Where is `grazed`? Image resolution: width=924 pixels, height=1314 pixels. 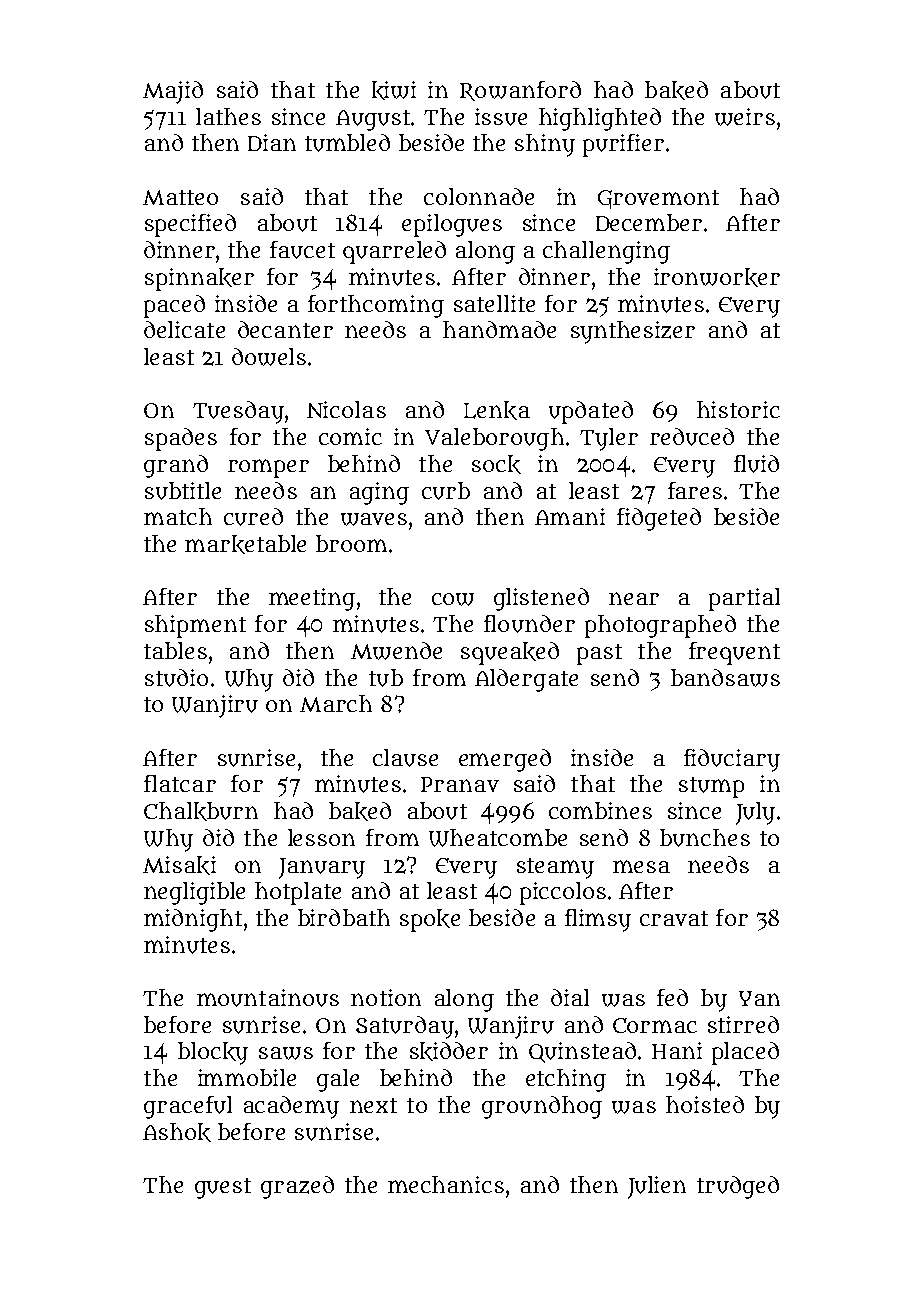 grazed is located at coordinates (297, 1187).
